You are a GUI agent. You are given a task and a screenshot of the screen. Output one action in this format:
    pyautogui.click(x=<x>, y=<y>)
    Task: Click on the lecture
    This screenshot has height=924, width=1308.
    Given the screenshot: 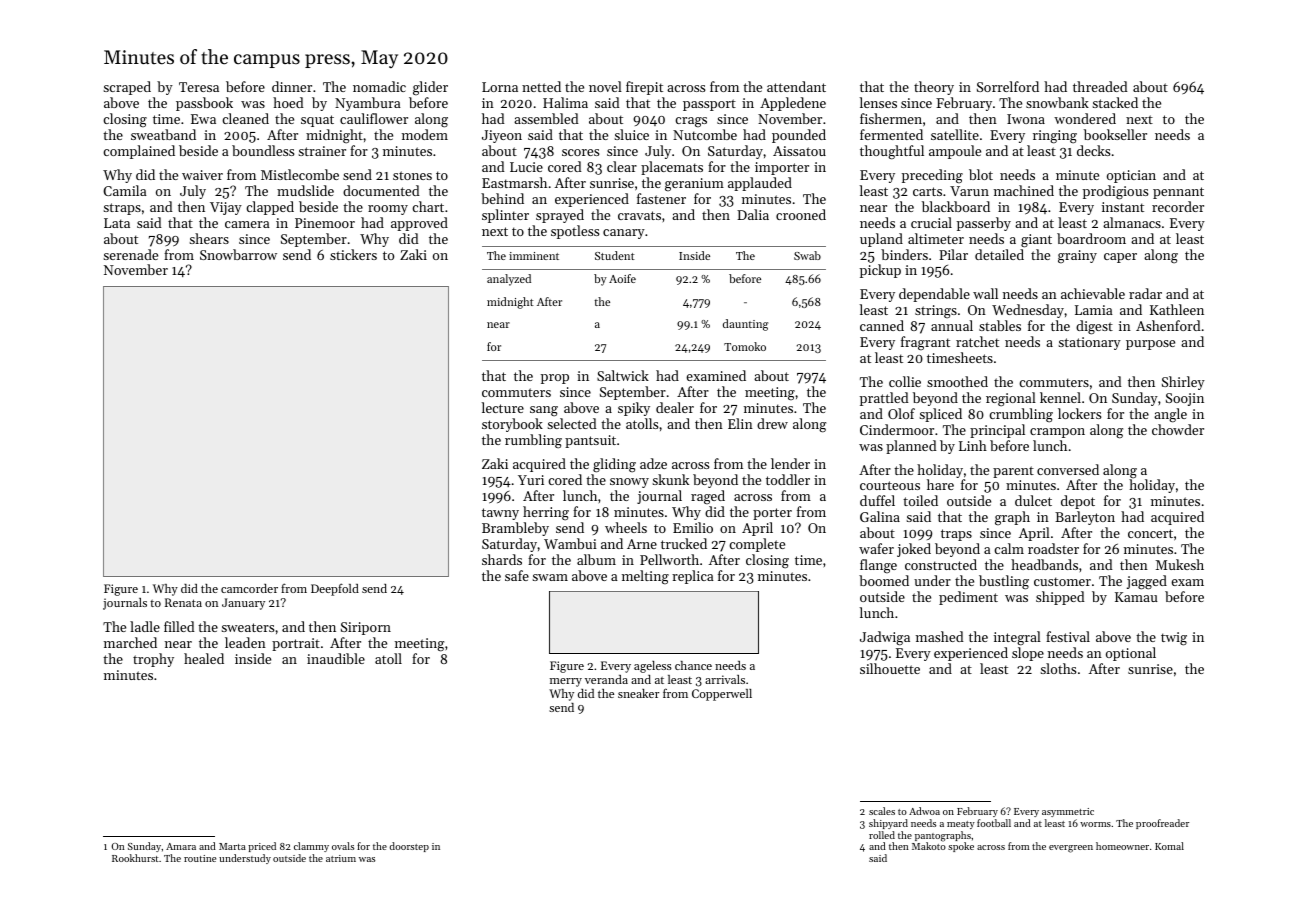 What is the action you would take?
    pyautogui.click(x=503, y=407)
